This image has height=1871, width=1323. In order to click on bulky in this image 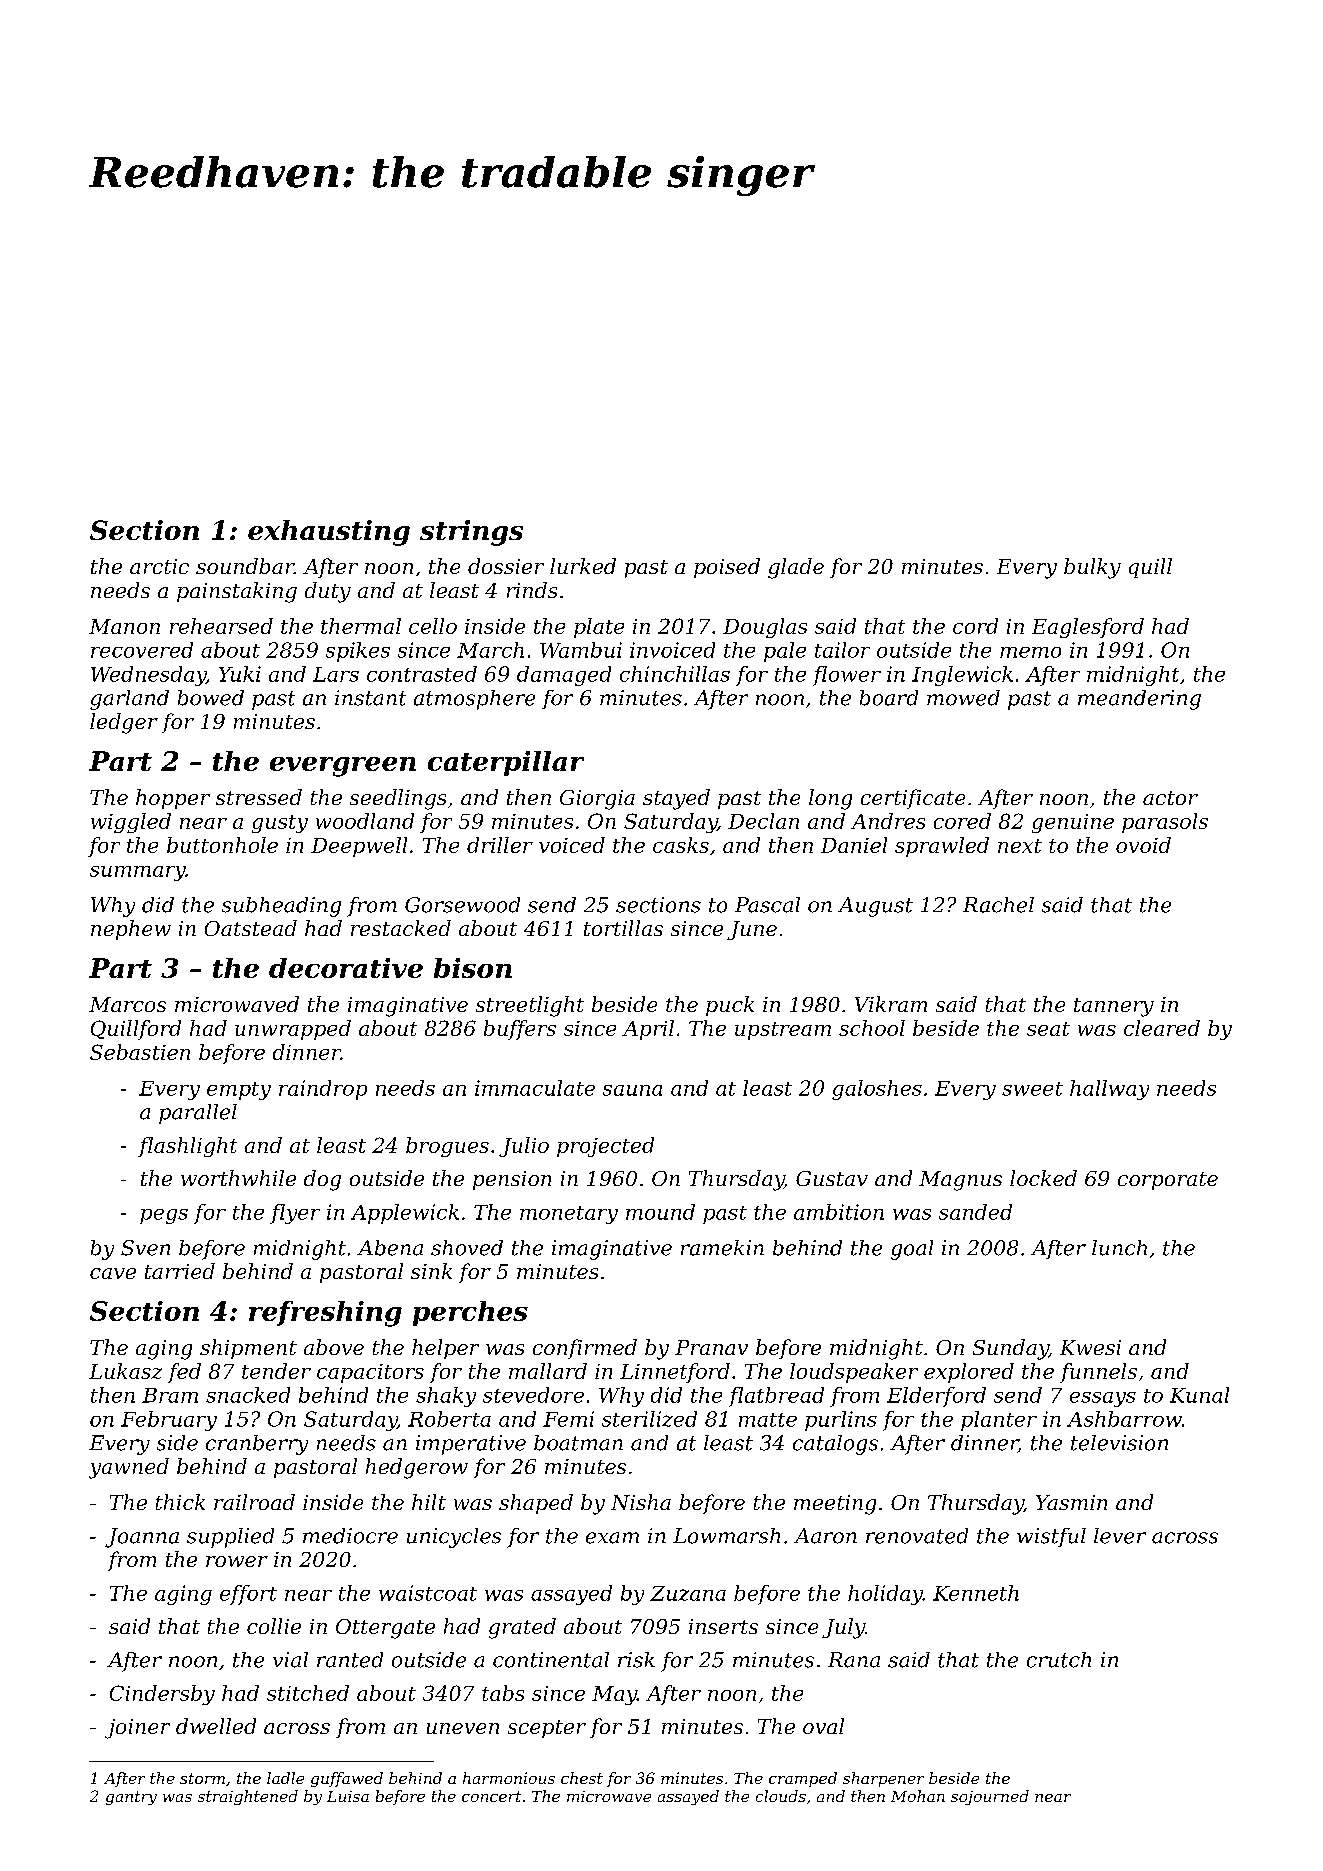, I will do `click(1092, 568)`.
